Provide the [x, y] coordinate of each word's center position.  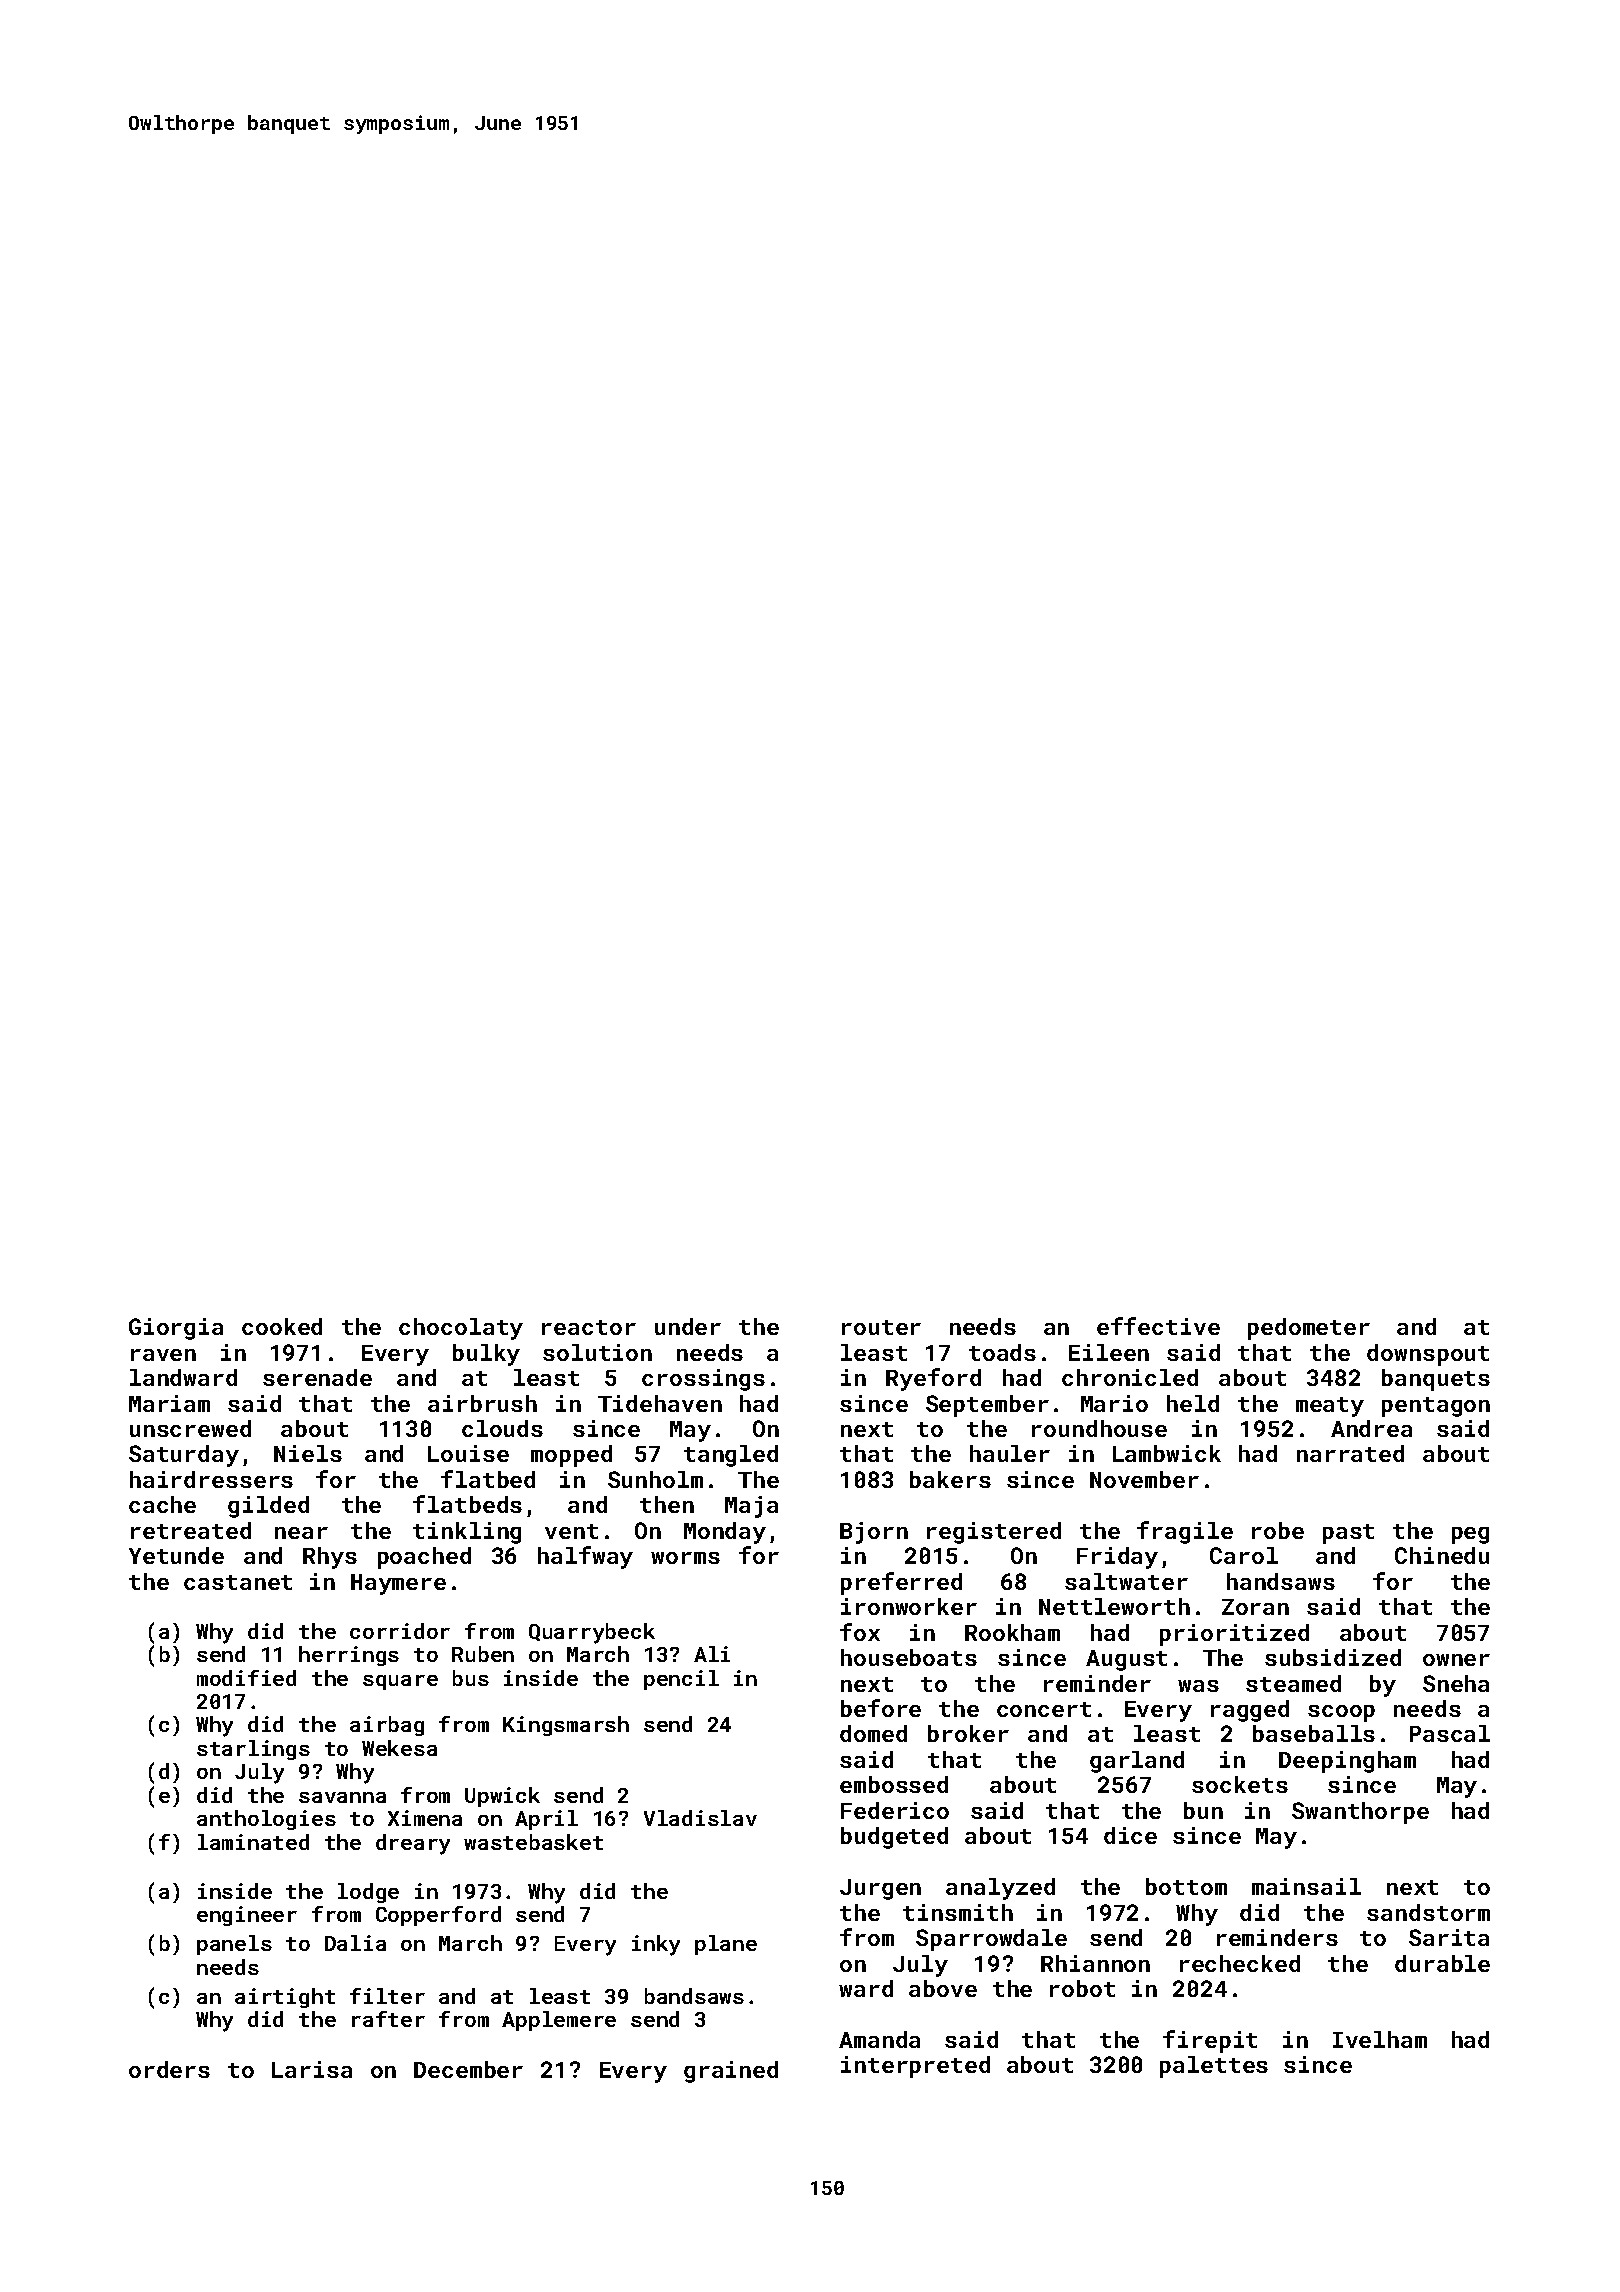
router [881, 1327]
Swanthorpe [1360, 1813]
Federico [895, 1810]
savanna [342, 1797]
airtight [285, 1998]
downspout [1428, 1355]
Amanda [879, 2039]
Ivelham [1380, 2039]
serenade [317, 1377]
